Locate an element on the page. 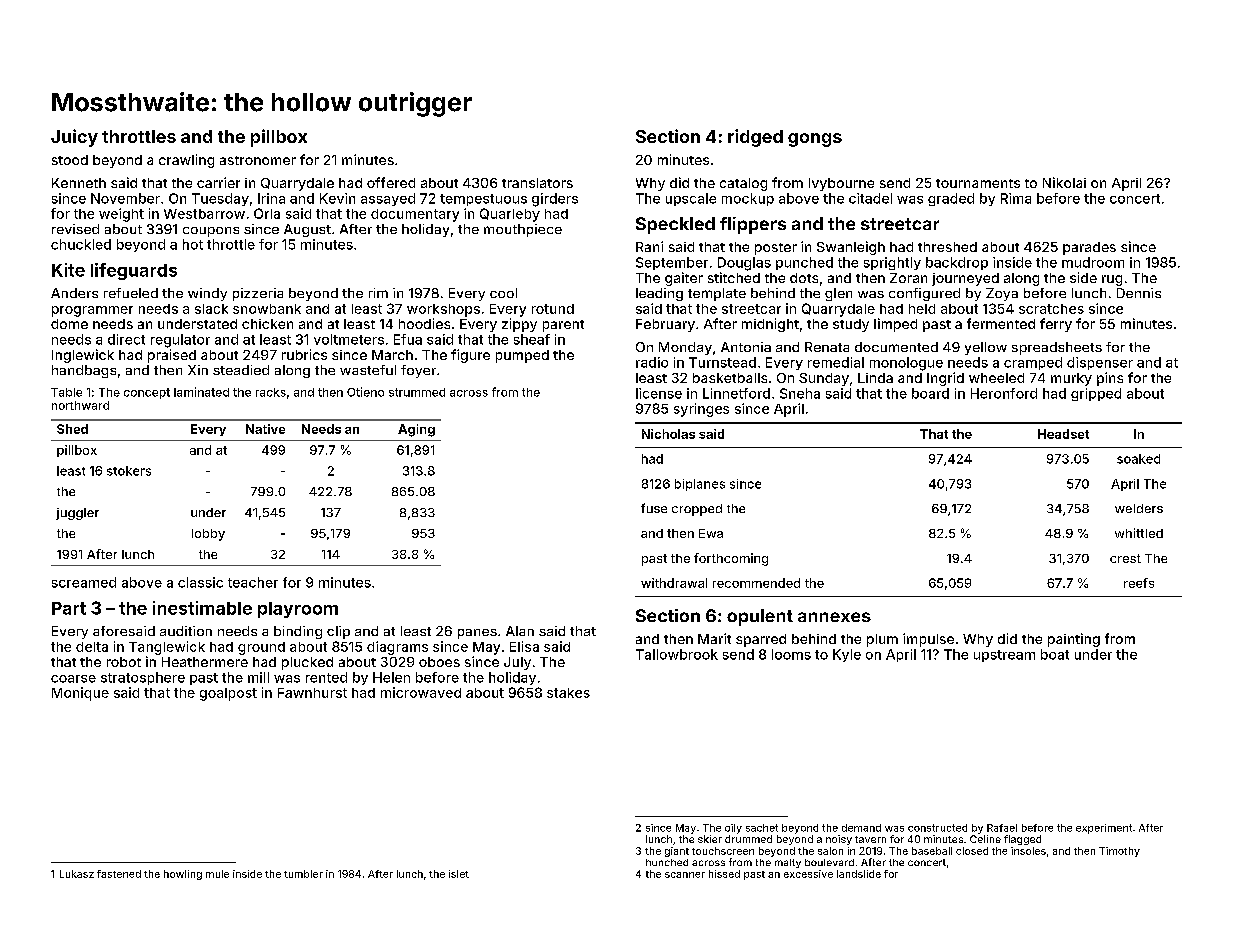 Image resolution: width=1233 pixels, height=952 pixels. upstream is located at coordinates (1004, 656).
